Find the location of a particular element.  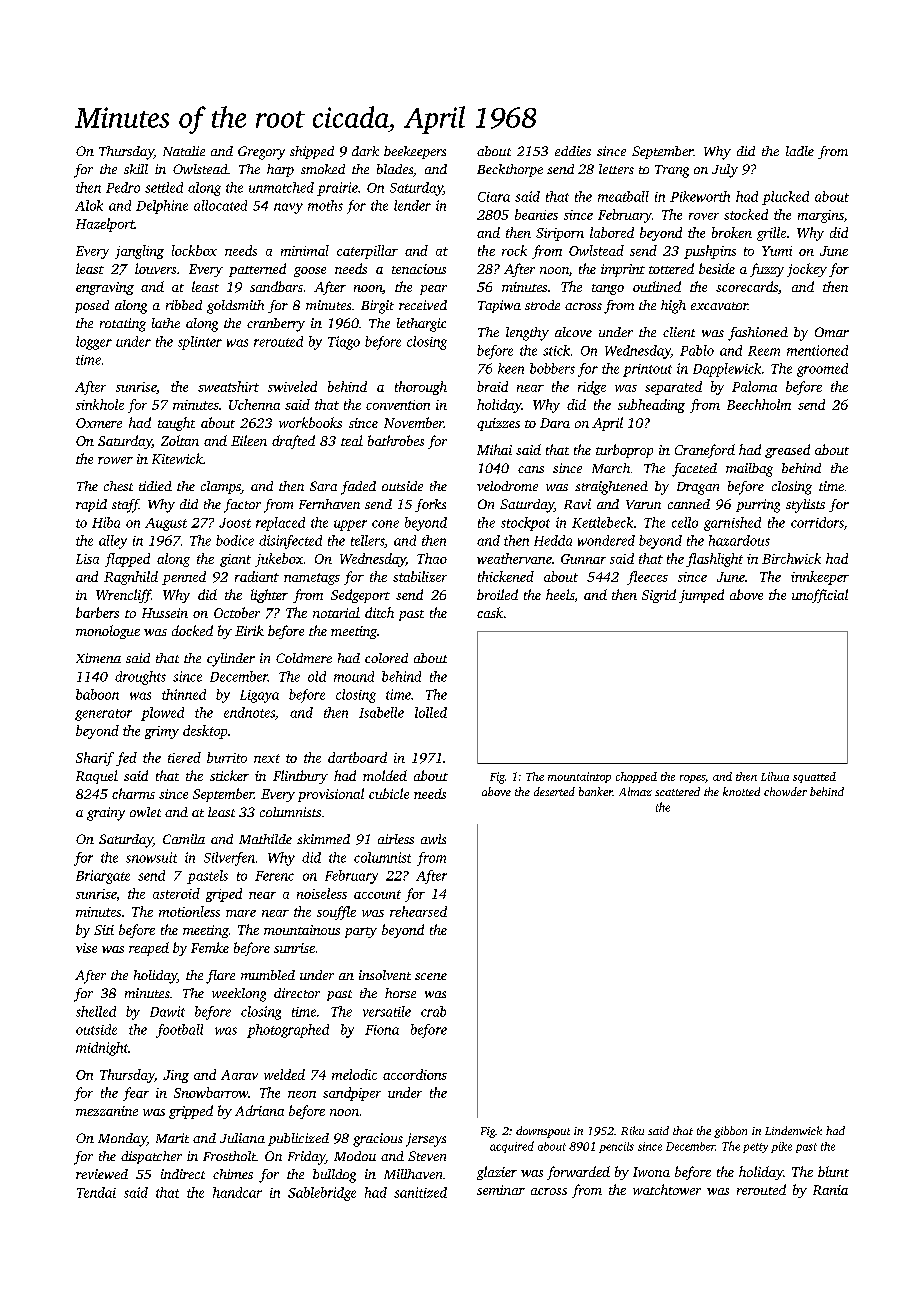

sanitized is located at coordinates (420, 1192).
